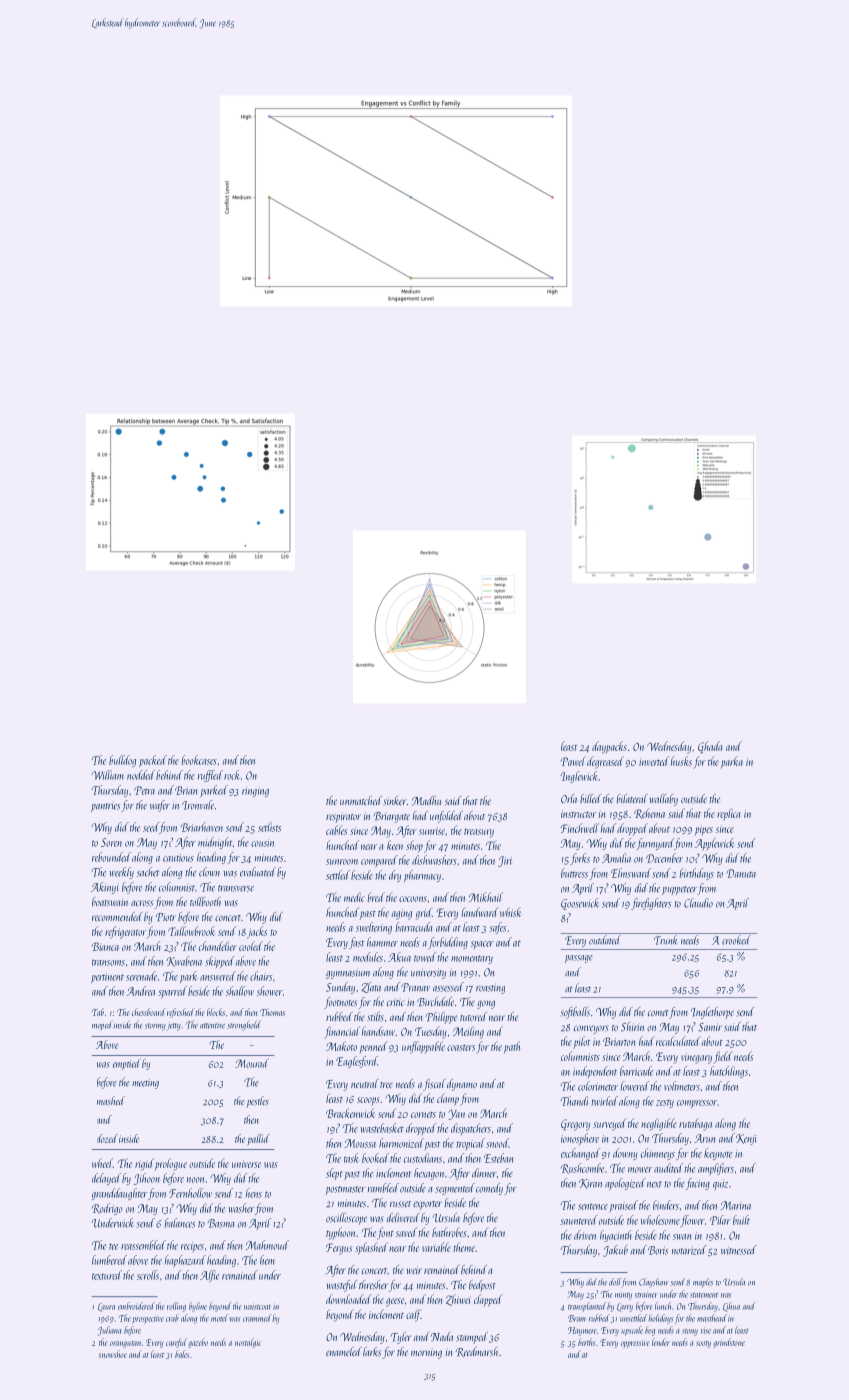 Image resolution: width=849 pixels, height=1400 pixels. What do you see at coordinates (698, 903) in the screenshot?
I see `Claudio` at bounding box center [698, 903].
